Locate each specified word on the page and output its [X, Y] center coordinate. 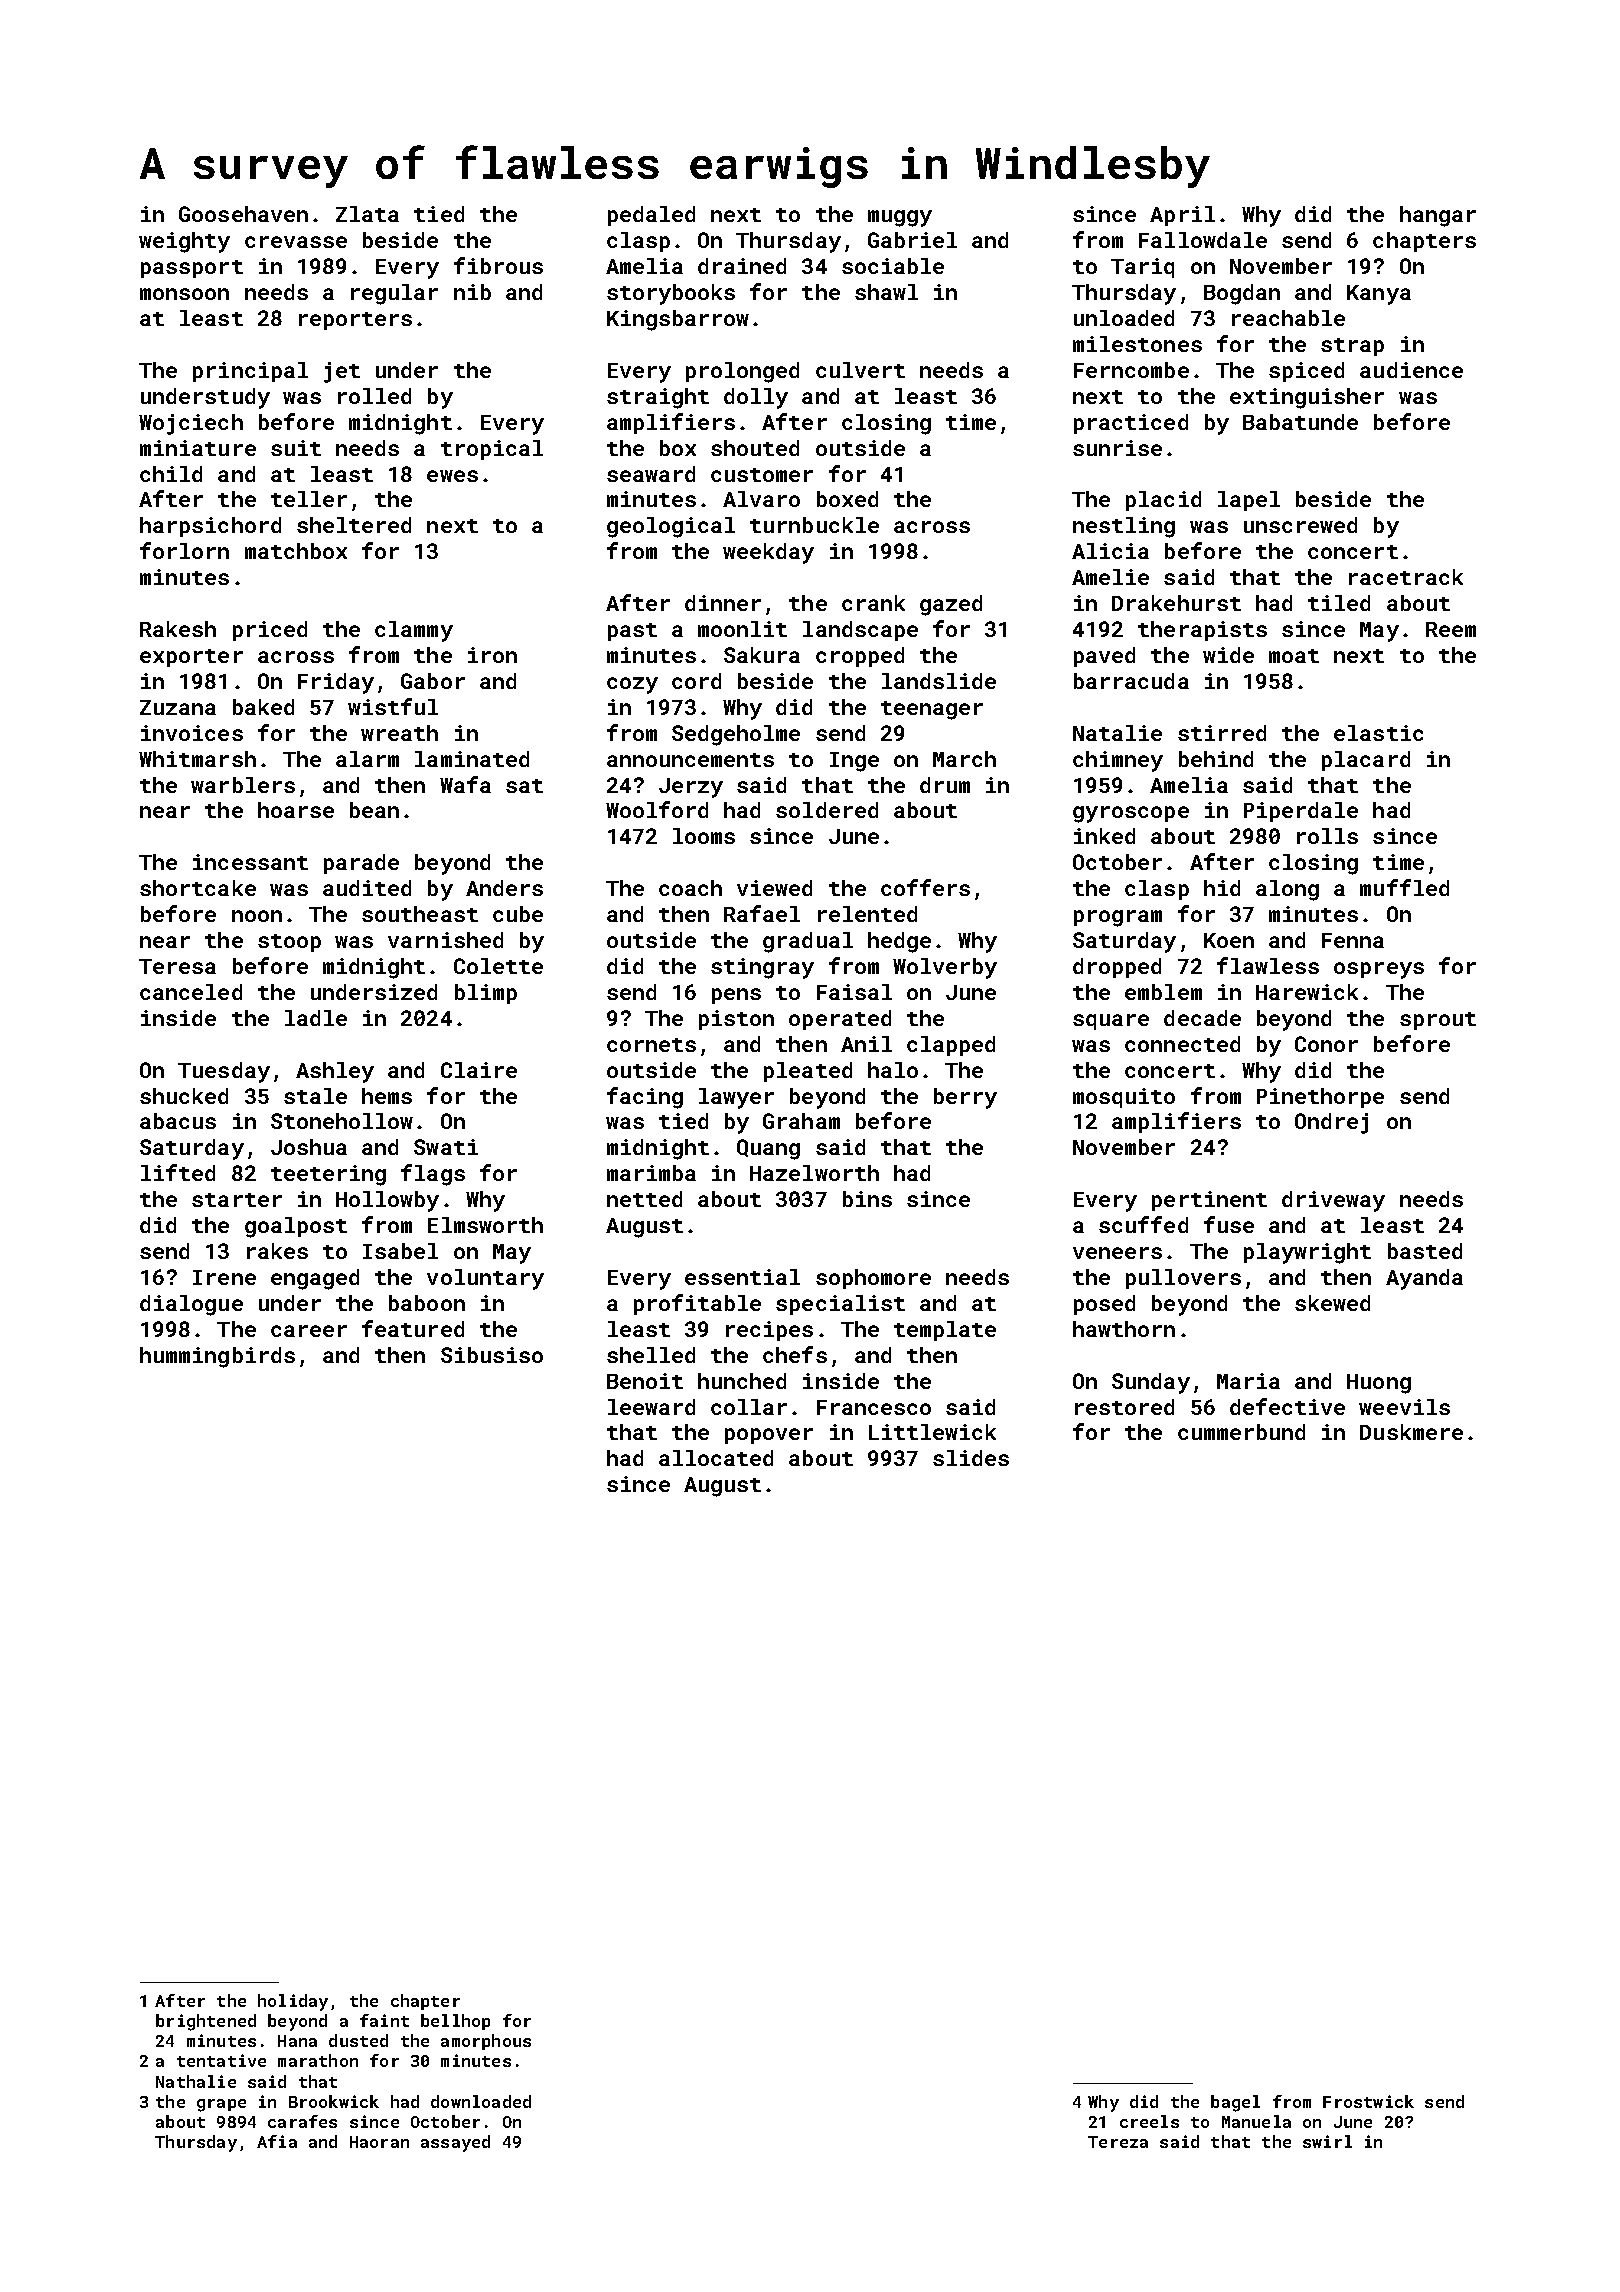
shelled [651, 1355]
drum [945, 785]
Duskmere [1411, 1432]
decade [1202, 1018]
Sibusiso [492, 1355]
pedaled [651, 216]
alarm [367, 759]
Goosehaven [243, 214]
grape [221, 2105]
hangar [1438, 216]
